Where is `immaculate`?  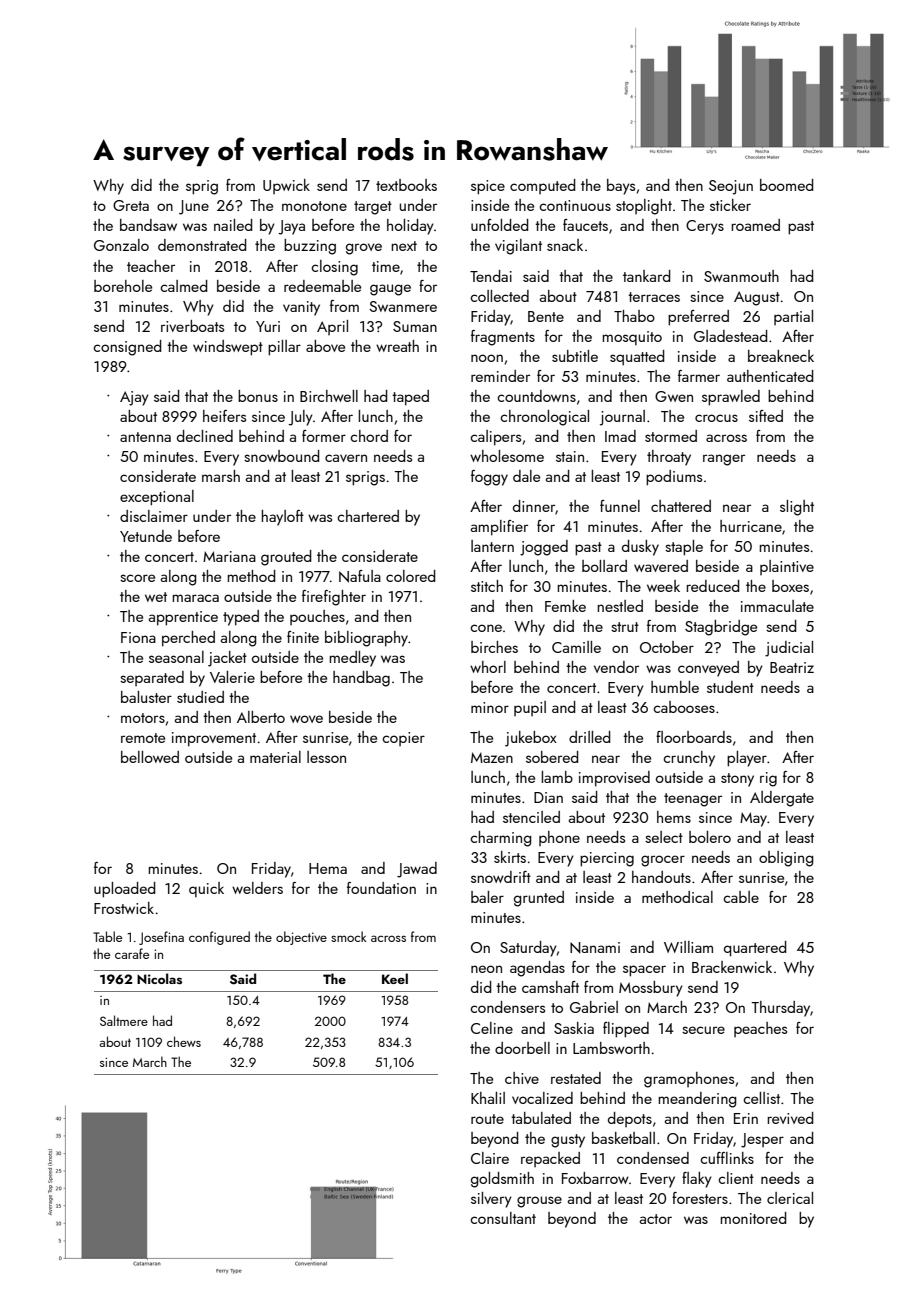
immaculate is located at coordinates (777, 606).
